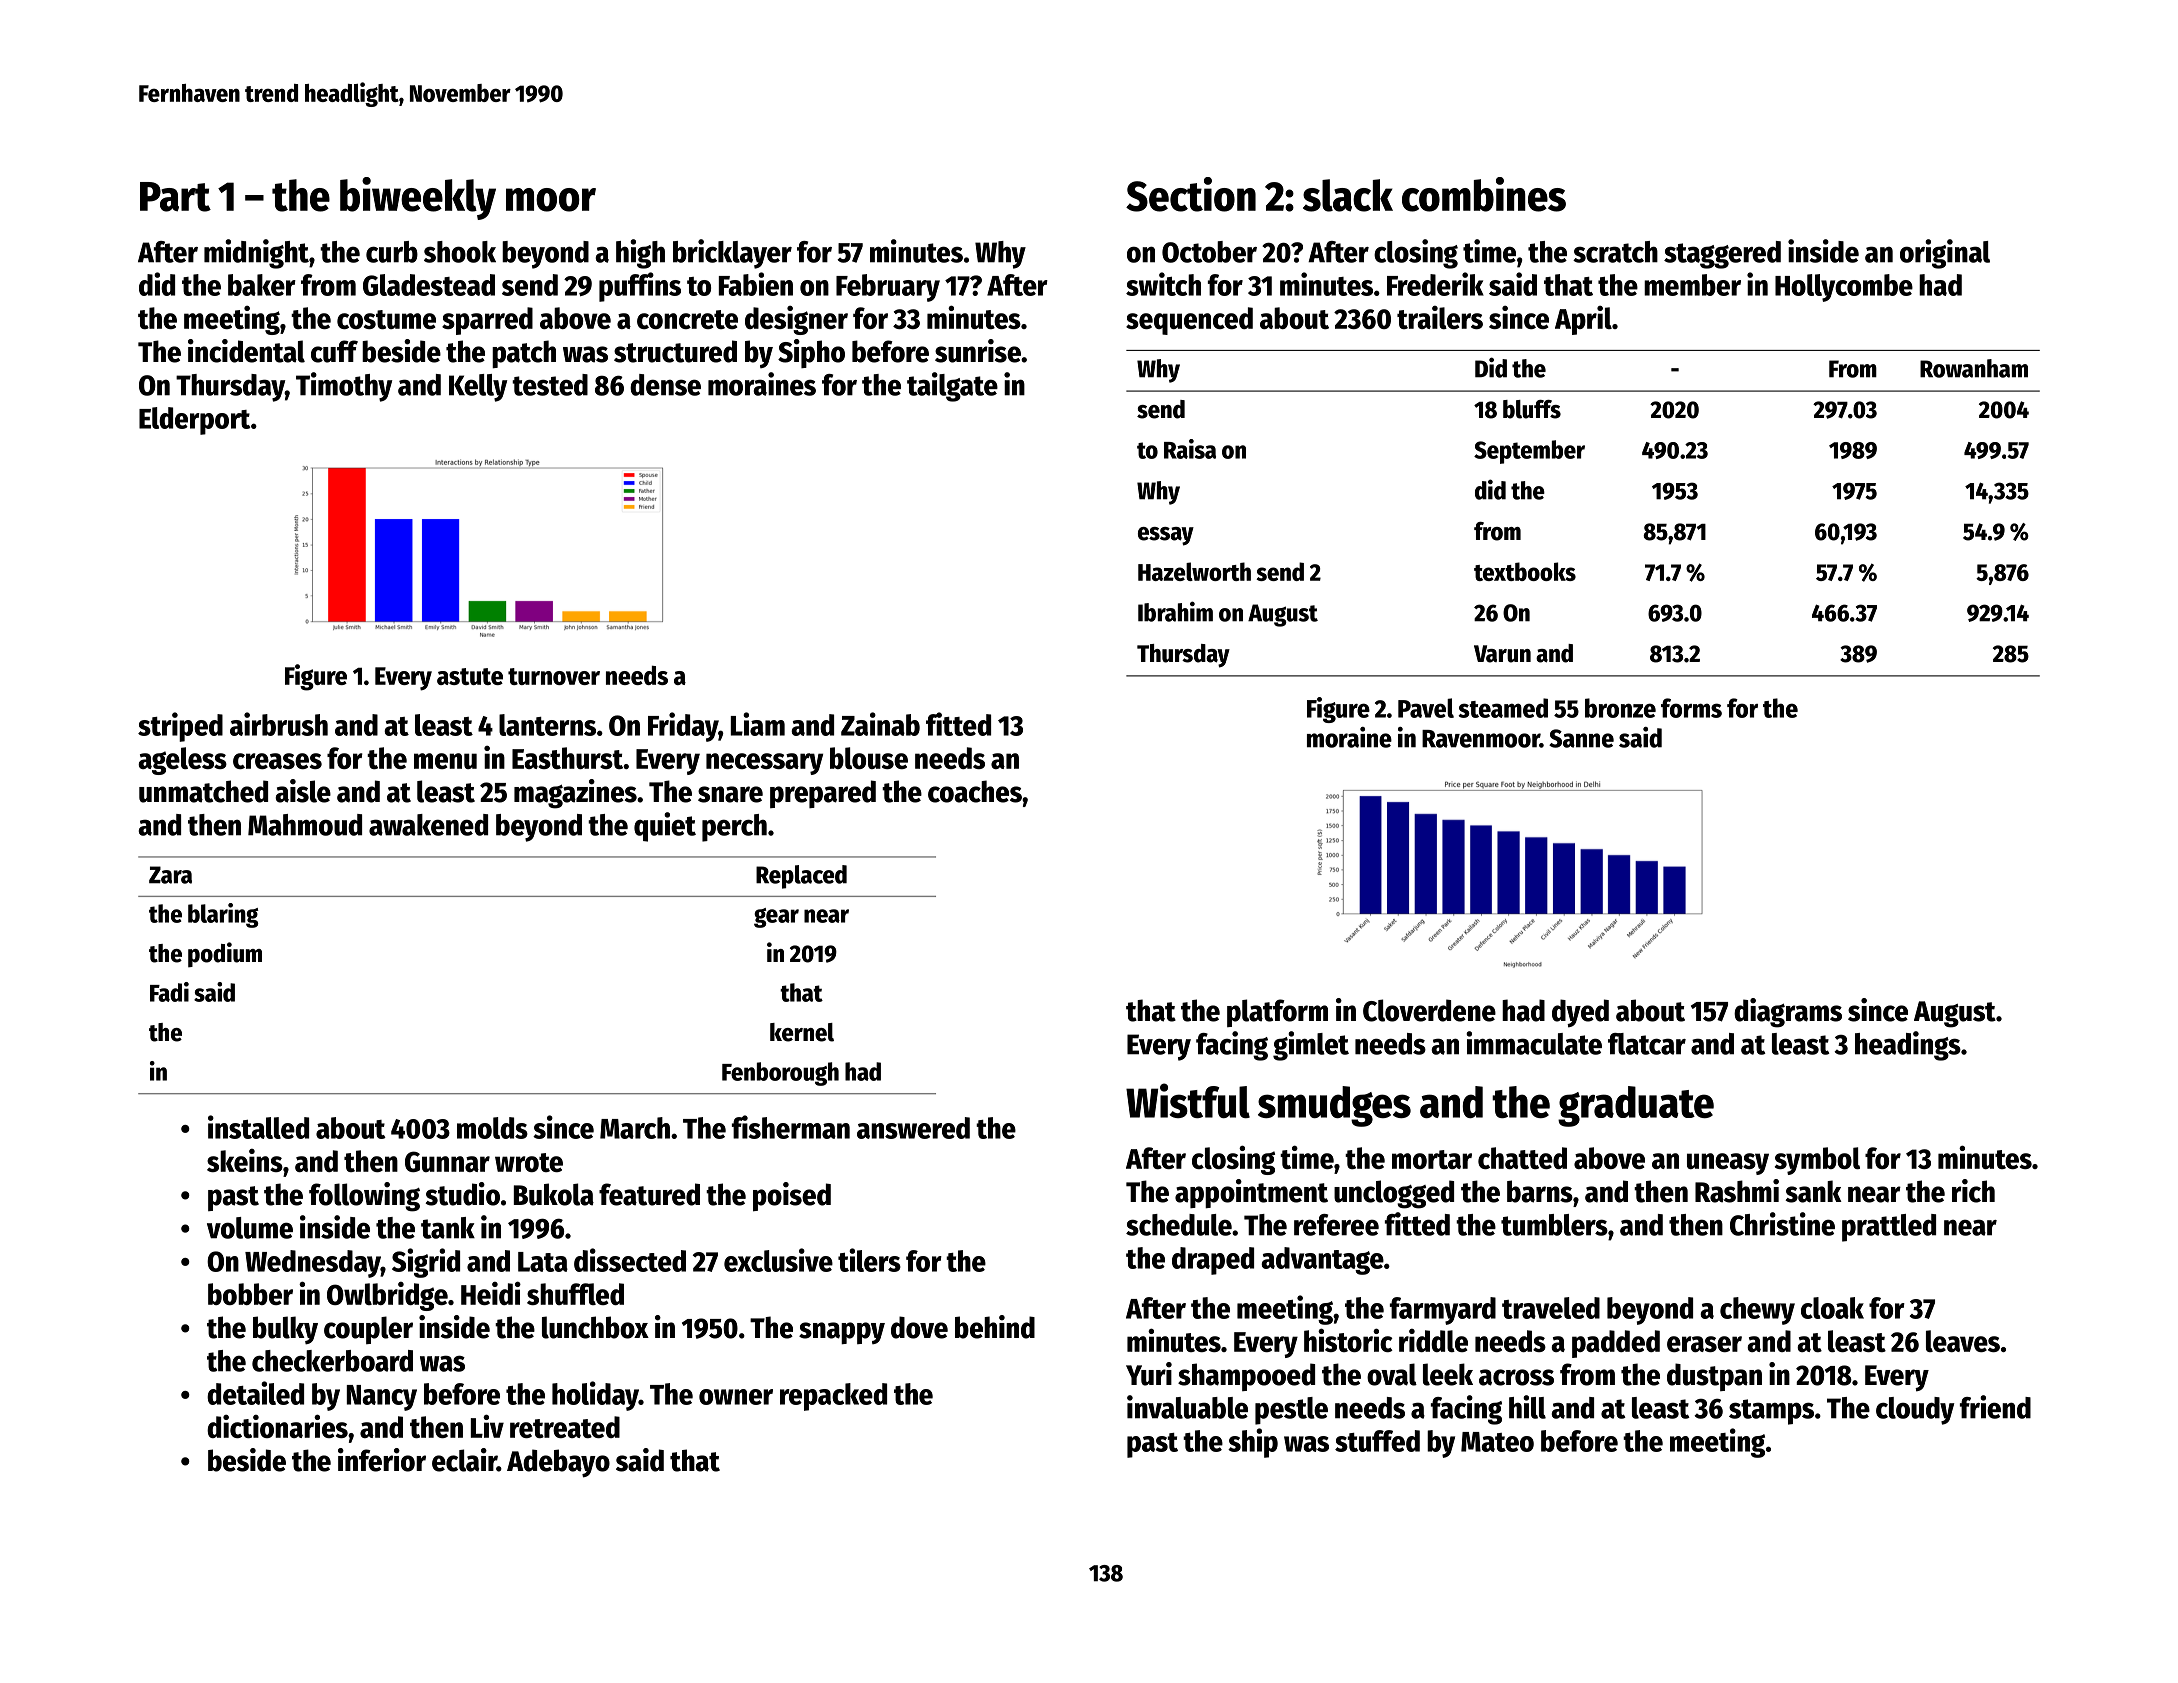  I want to click on gear, so click(776, 918).
